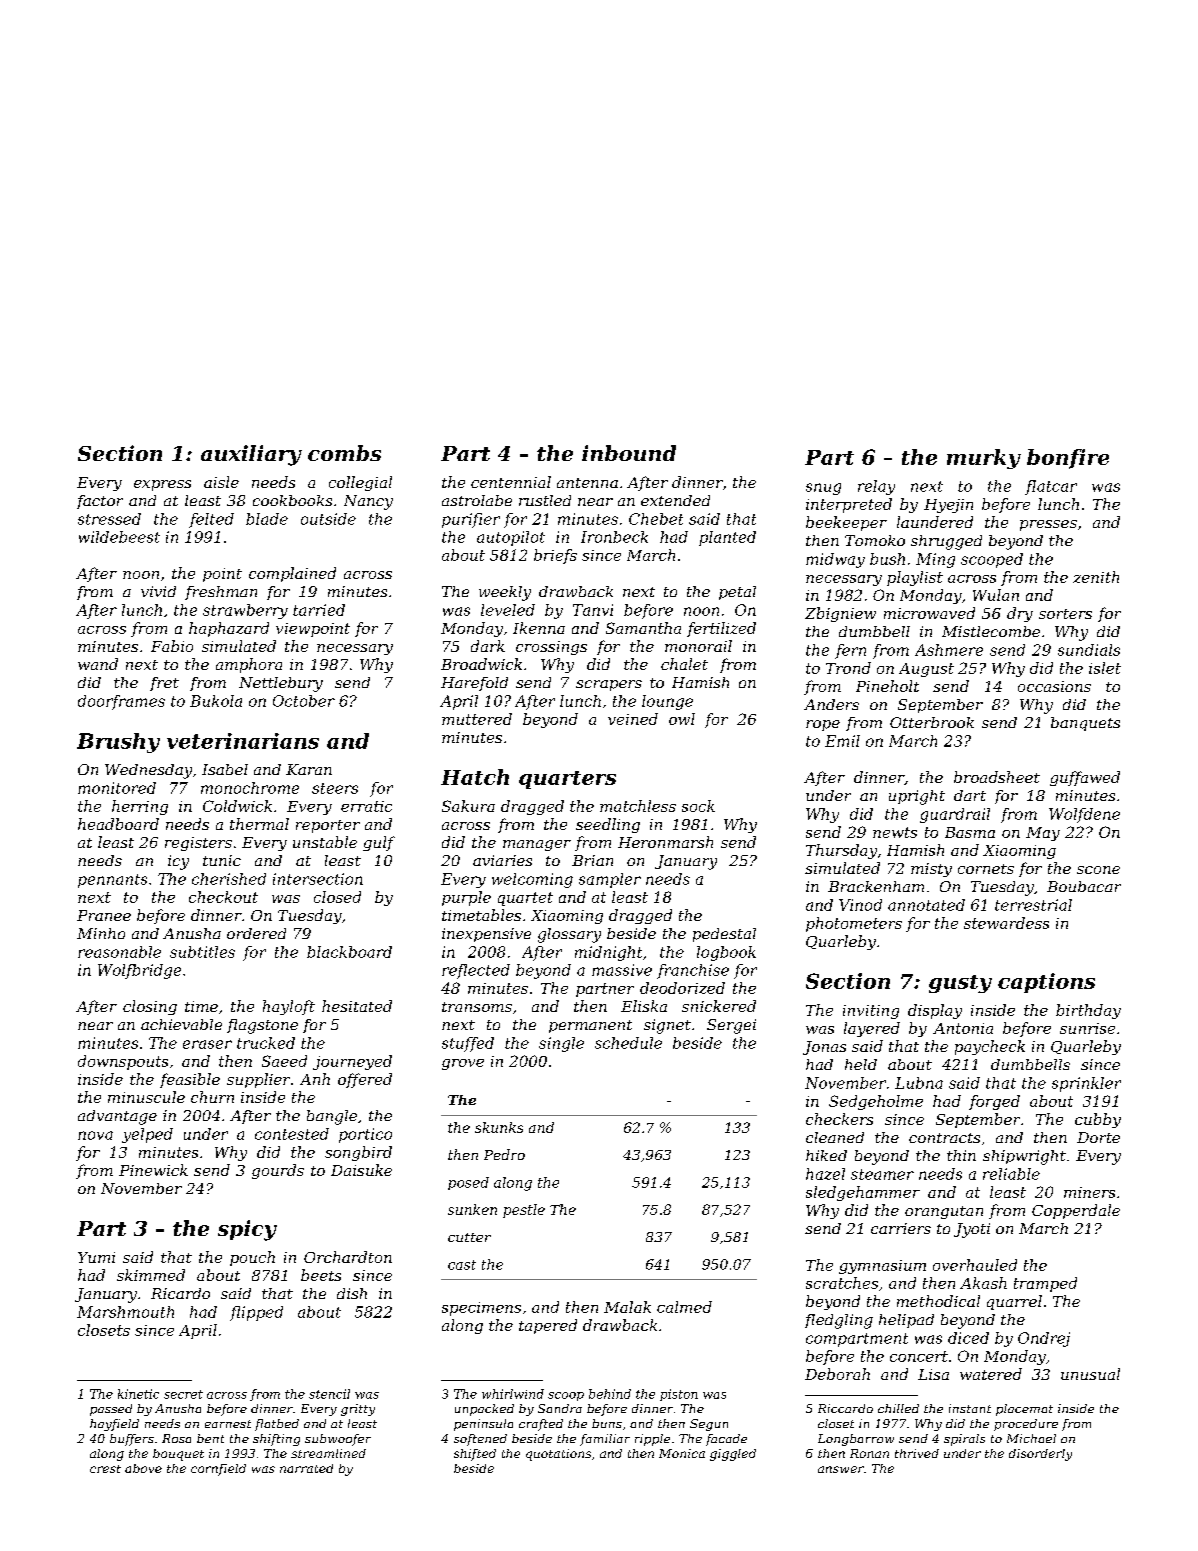 The height and width of the screenshot is (1551, 1198). I want to click on quarrel, so click(1014, 1302).
